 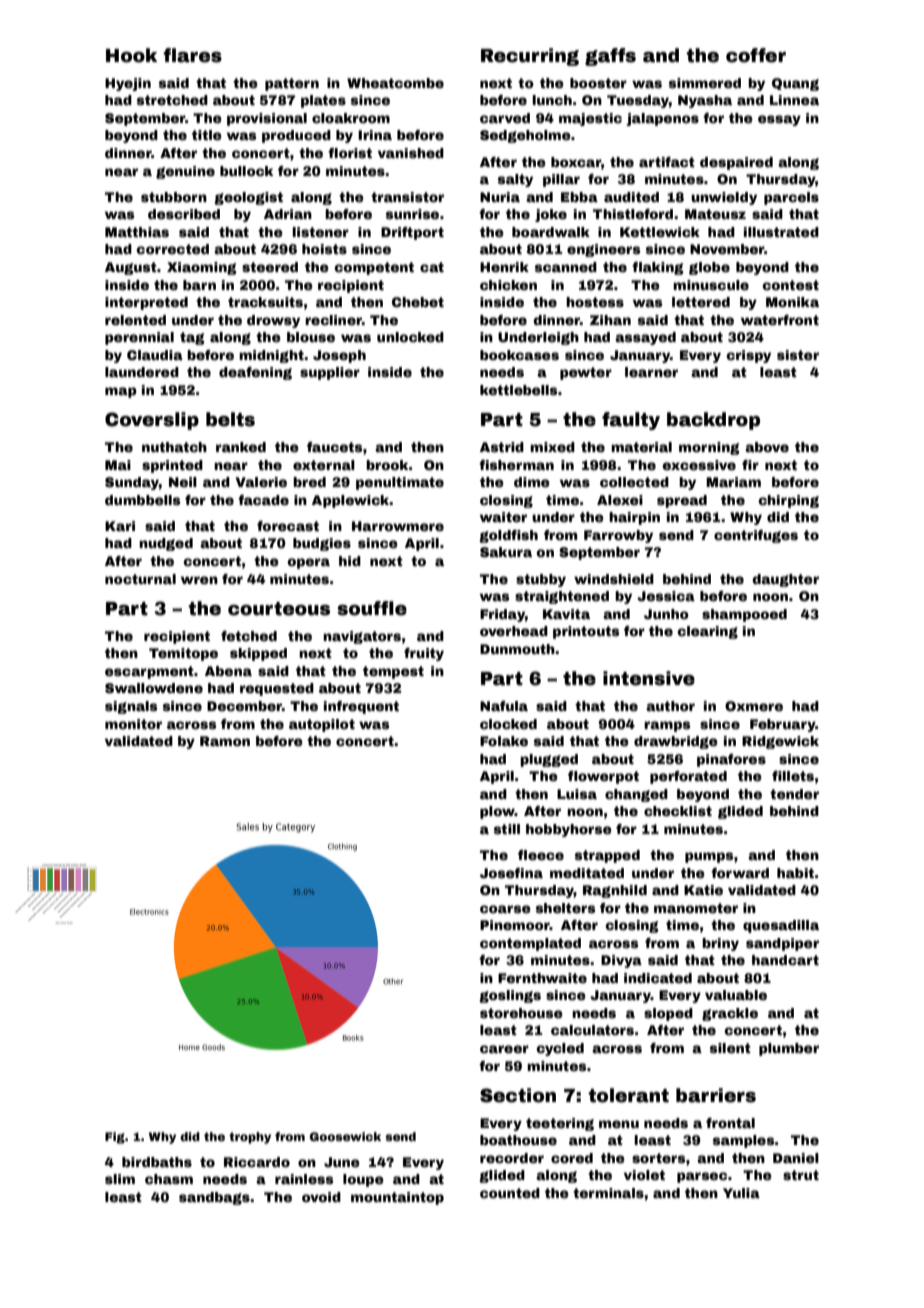 I want to click on facade, so click(x=263, y=500).
